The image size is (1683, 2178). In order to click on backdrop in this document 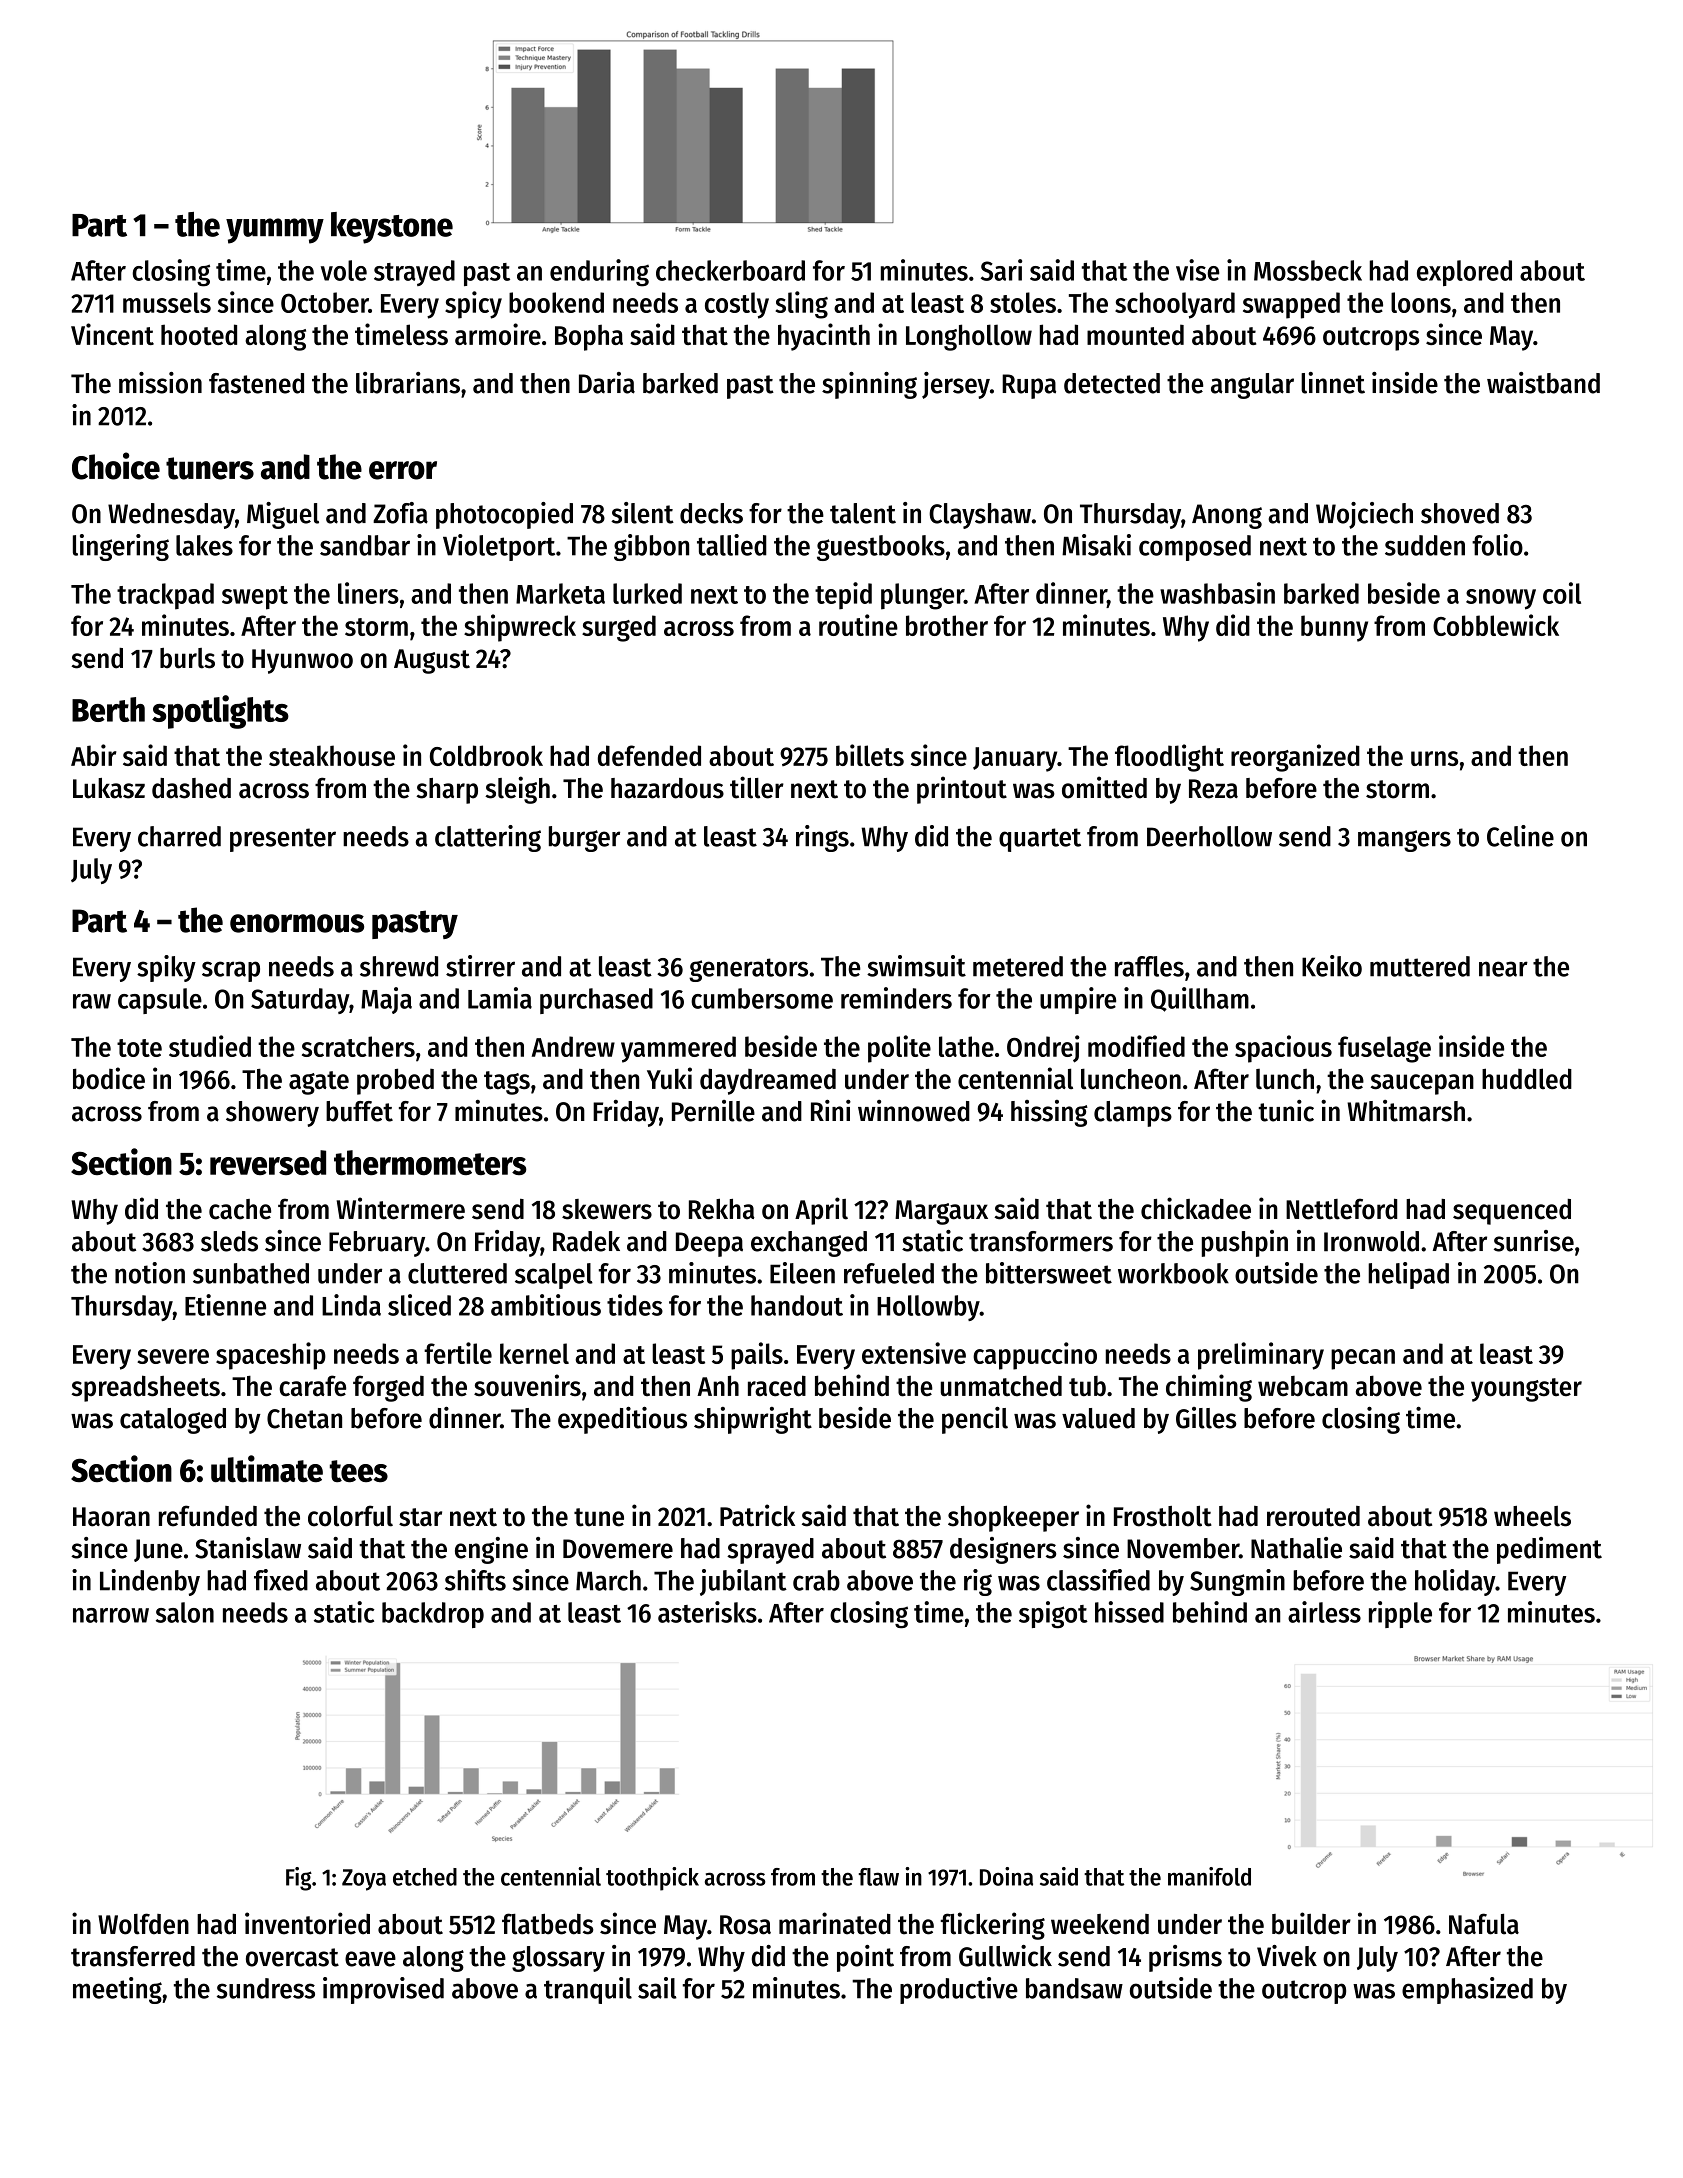, I will do `click(433, 1615)`.
